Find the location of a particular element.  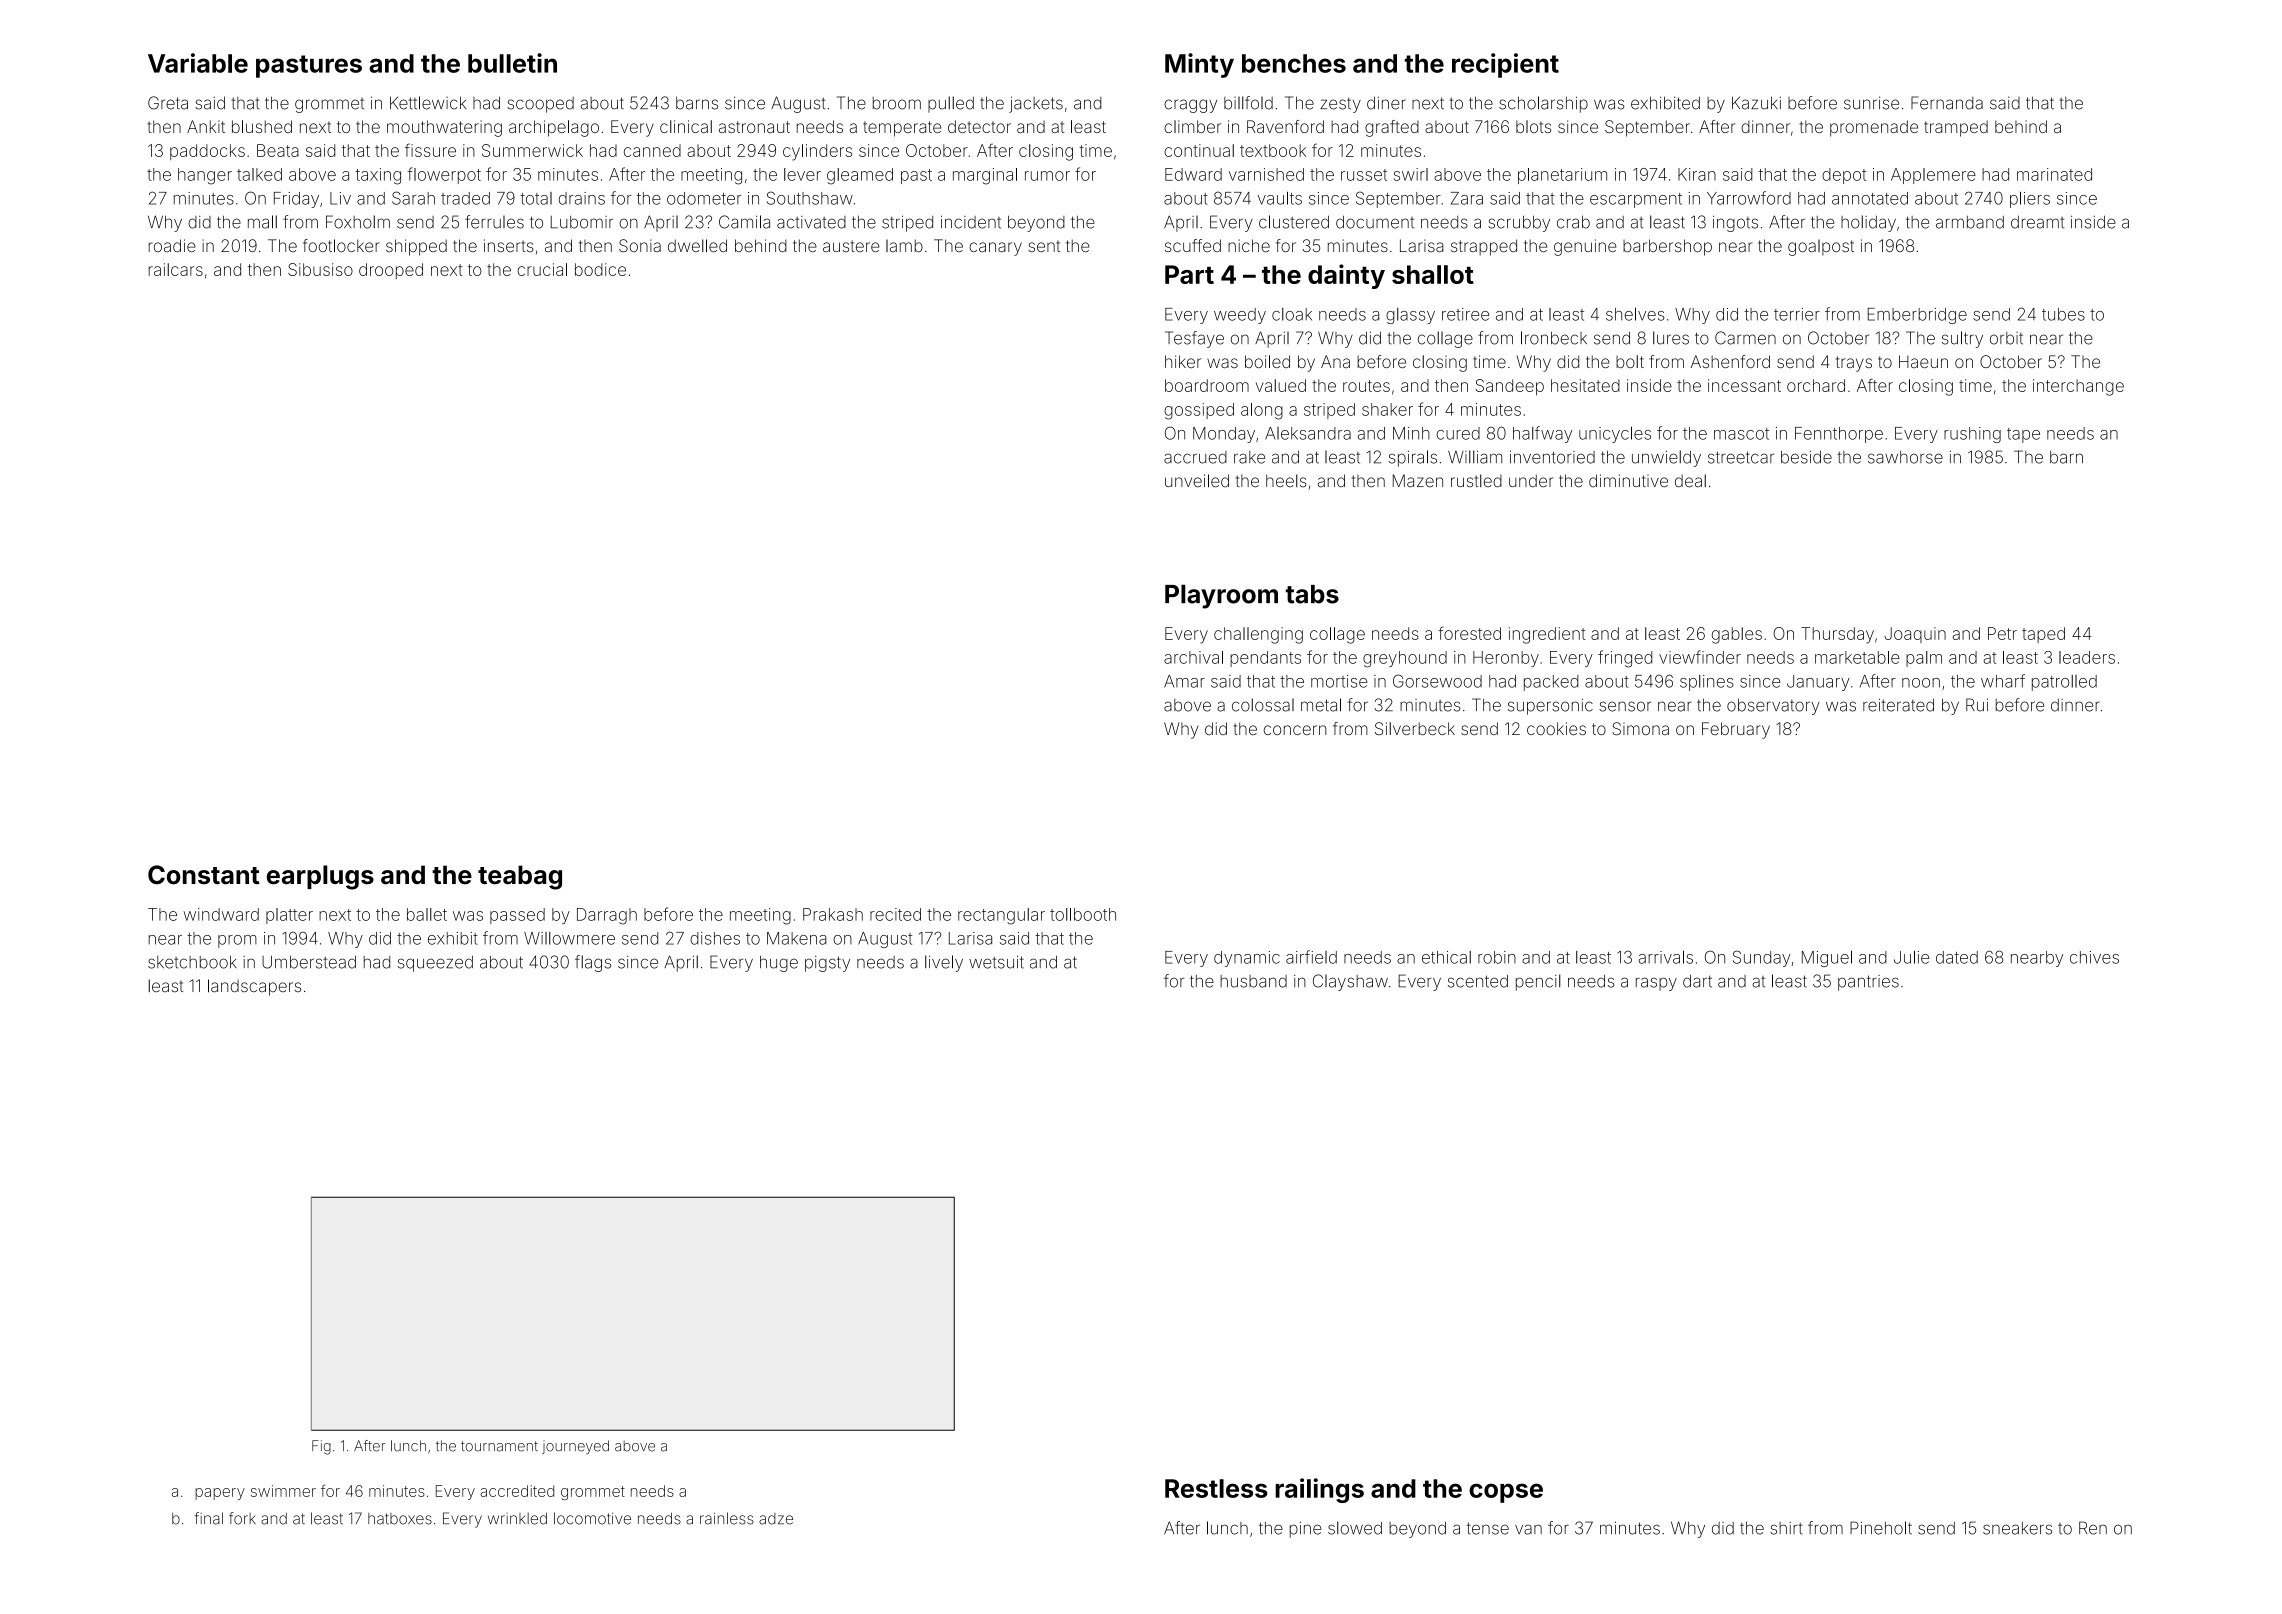

bulletin is located at coordinates (512, 63).
